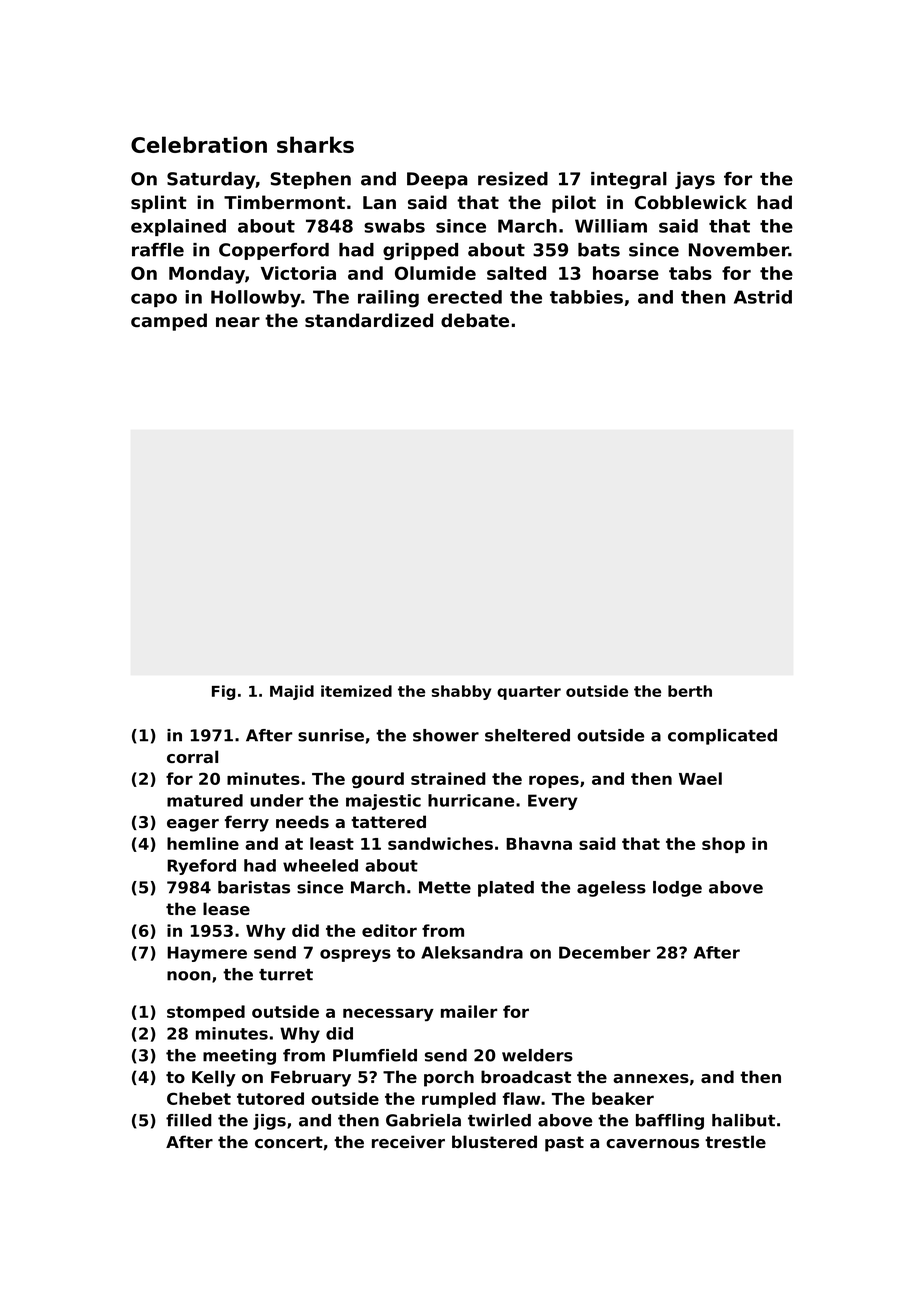 The width and height of the image is (924, 1311). Describe the element at coordinates (292, 692) in the image. I see `Majid` at that location.
